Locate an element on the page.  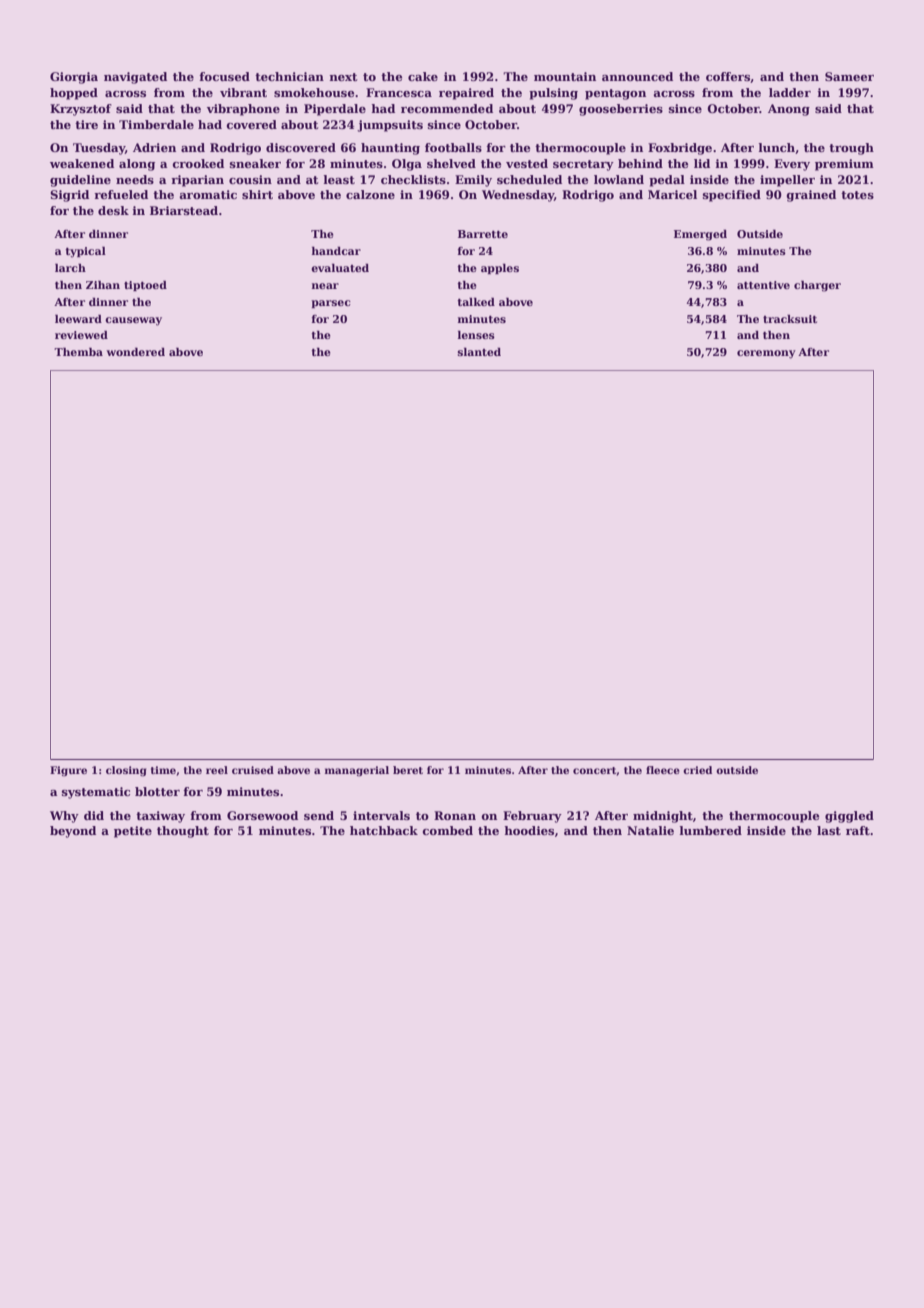
beret is located at coordinates (408, 770).
